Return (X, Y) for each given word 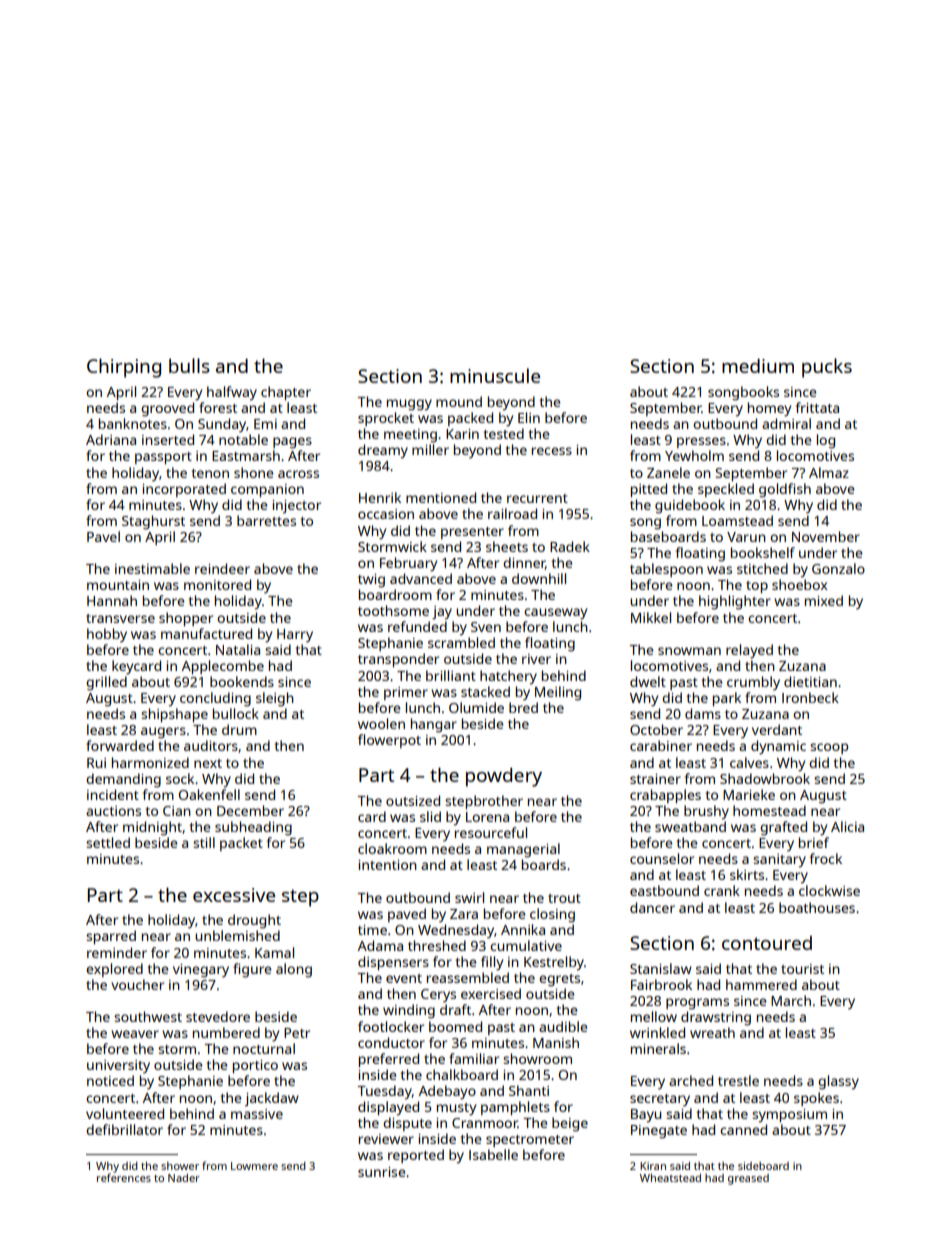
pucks (827, 368)
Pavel (103, 536)
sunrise (382, 1172)
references (124, 1177)
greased (748, 1179)
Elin (529, 417)
